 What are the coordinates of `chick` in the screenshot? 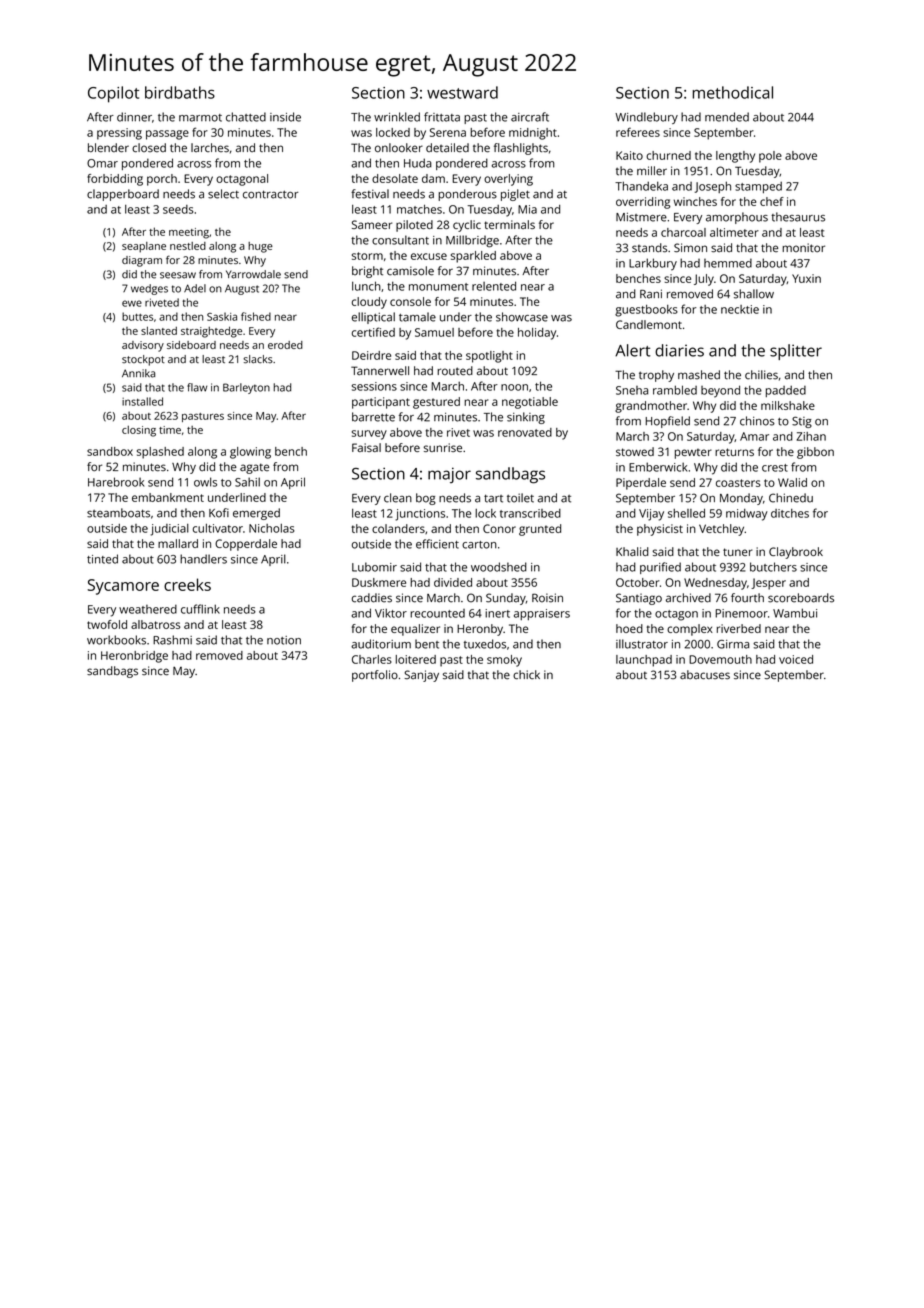 It's located at (526, 675).
